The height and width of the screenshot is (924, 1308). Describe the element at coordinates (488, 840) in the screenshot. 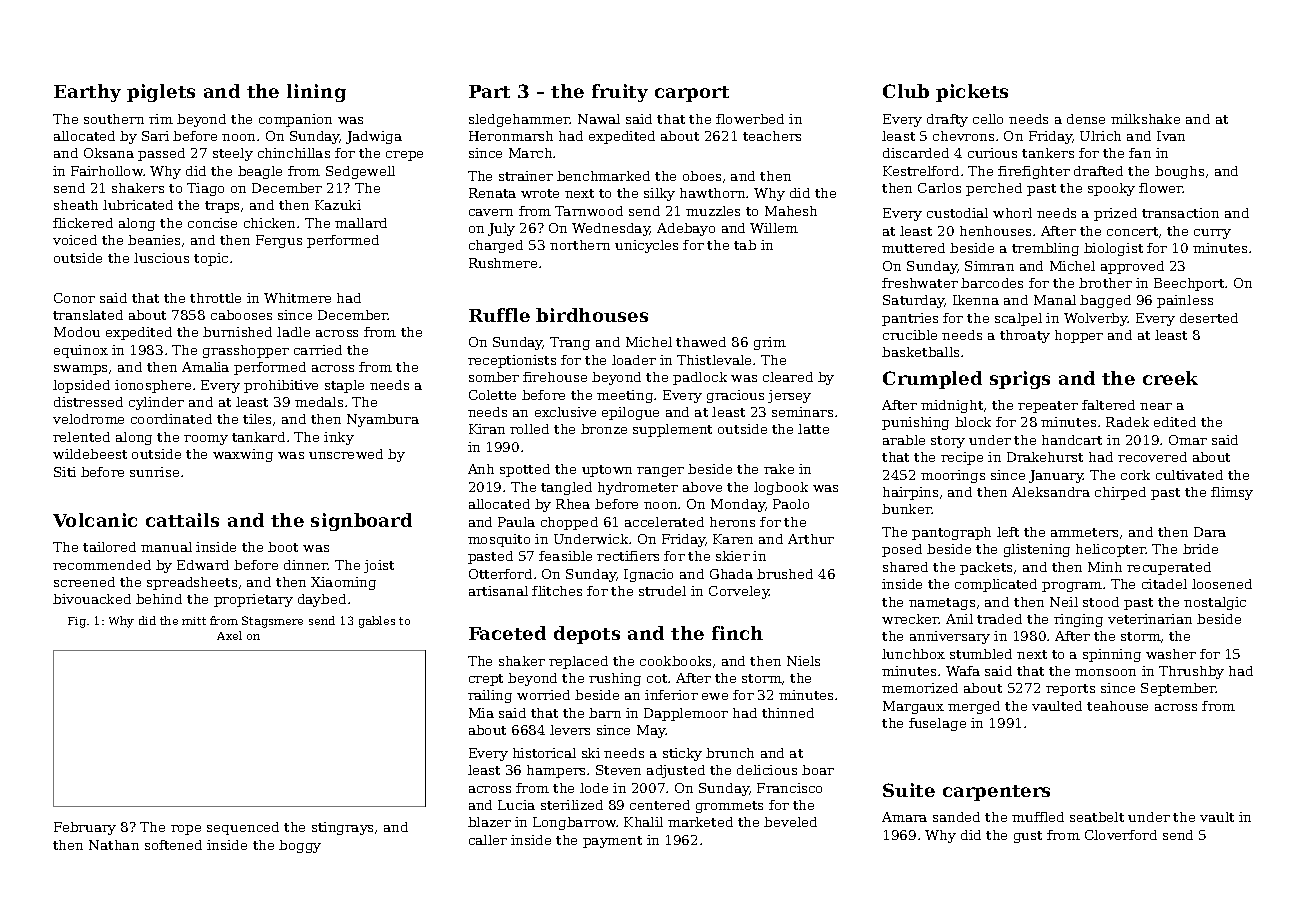

I see `caller` at that location.
